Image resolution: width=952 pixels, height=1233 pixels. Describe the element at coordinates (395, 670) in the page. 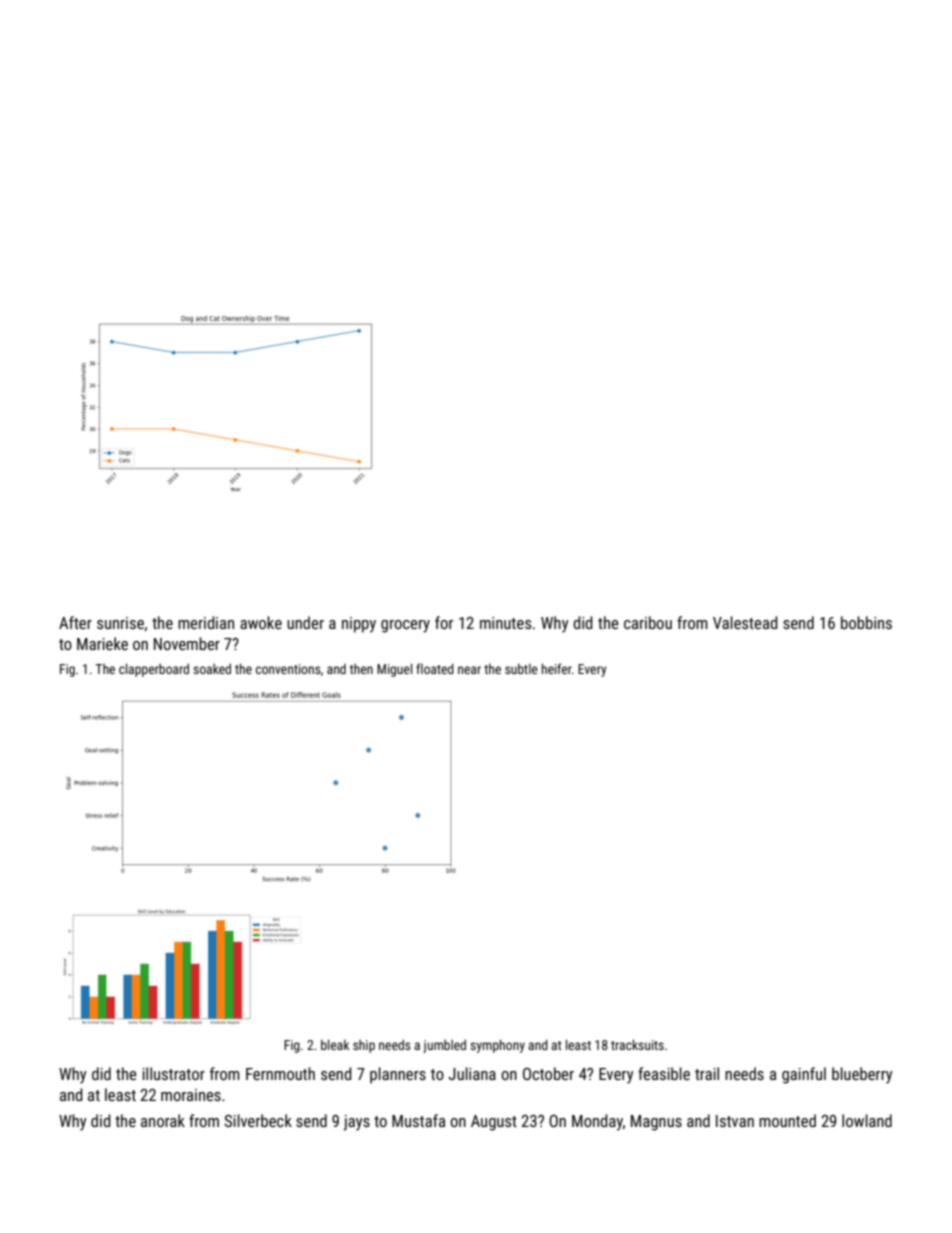

I see `Miguel` at that location.
